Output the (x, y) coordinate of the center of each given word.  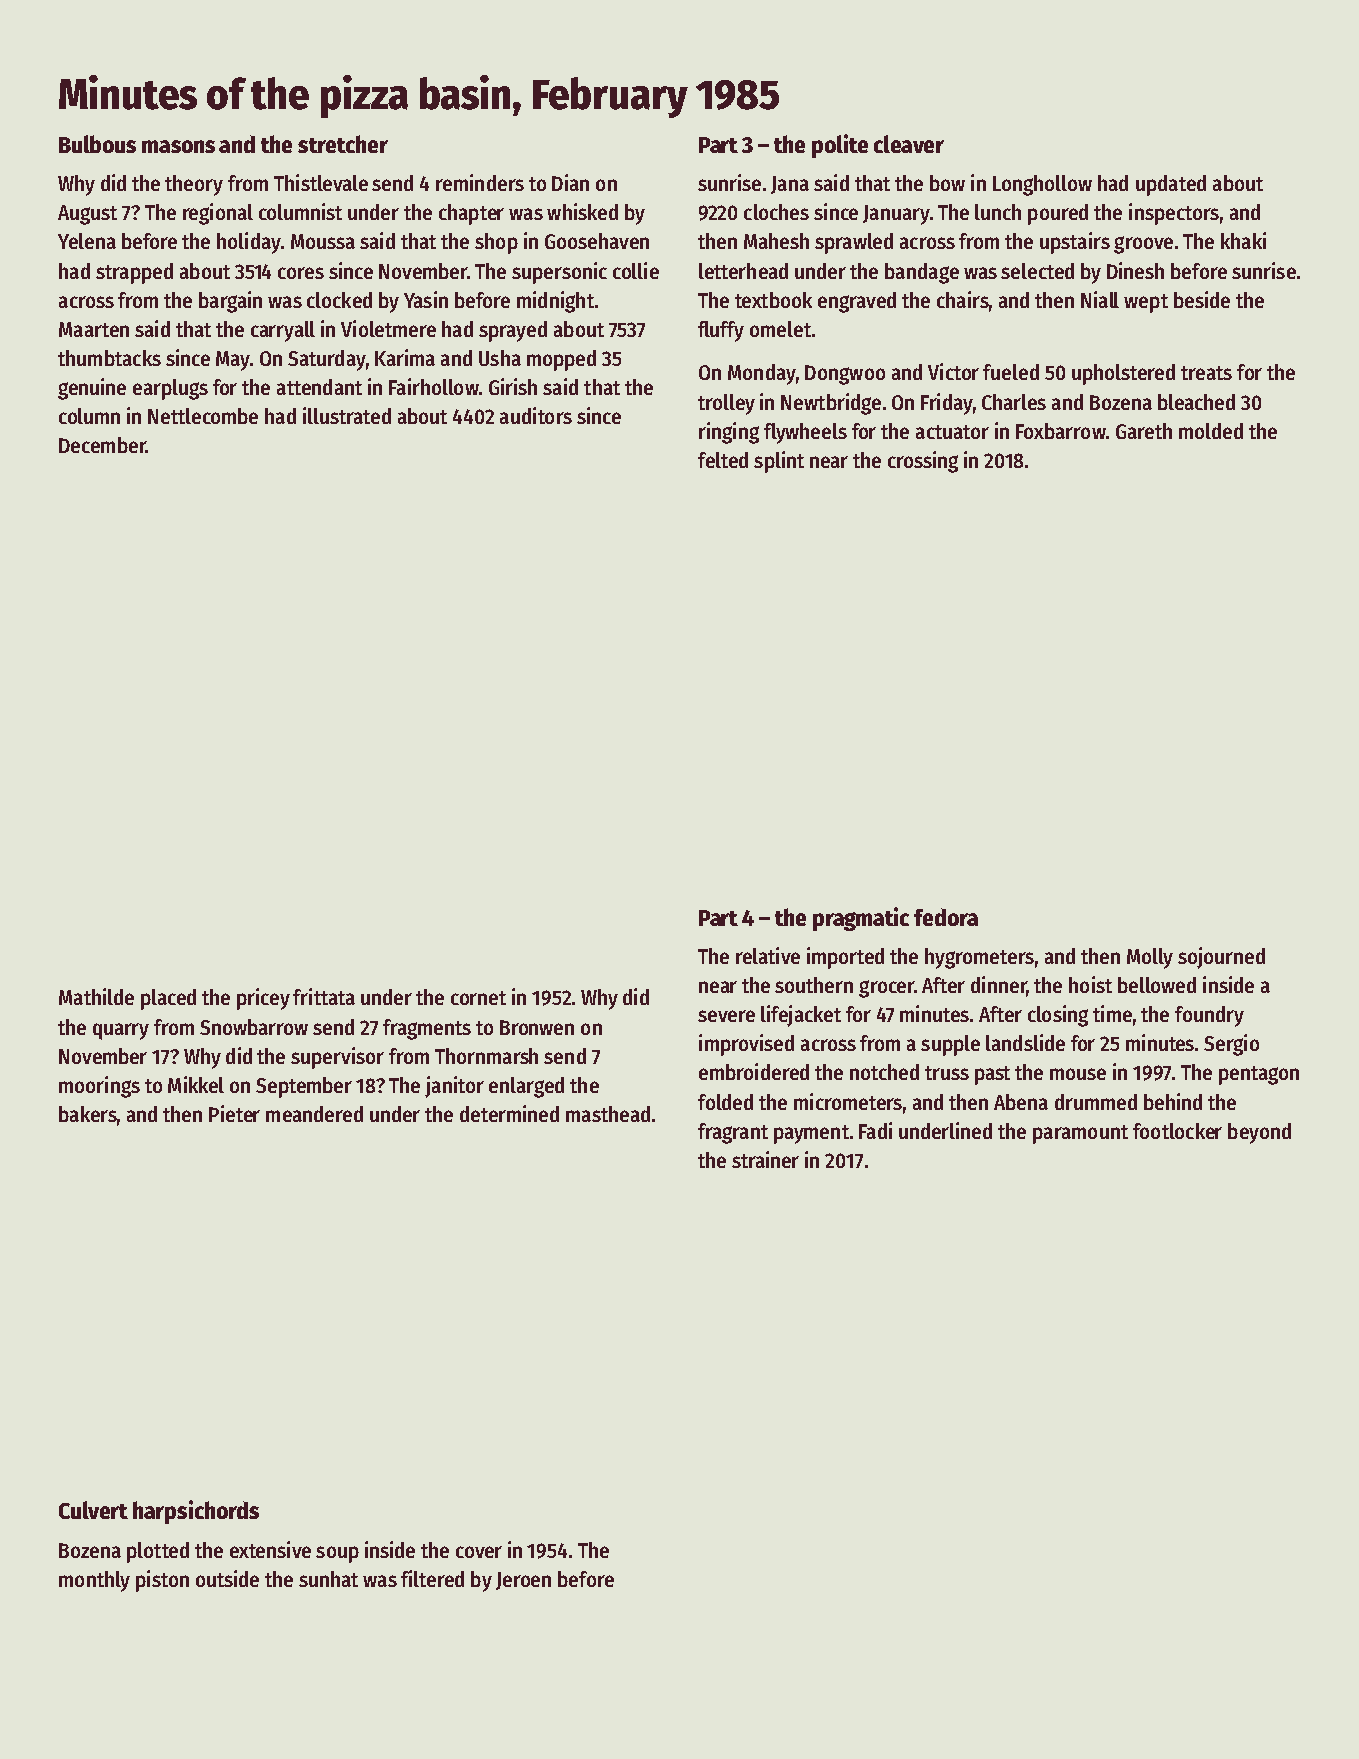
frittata (324, 996)
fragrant (733, 1133)
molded (1211, 431)
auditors (536, 415)
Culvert (93, 1510)
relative (768, 955)
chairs (963, 299)
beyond (1259, 1133)
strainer (765, 1159)
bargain (230, 302)
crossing (923, 462)
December (102, 445)
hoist (1090, 984)
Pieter (234, 1113)
